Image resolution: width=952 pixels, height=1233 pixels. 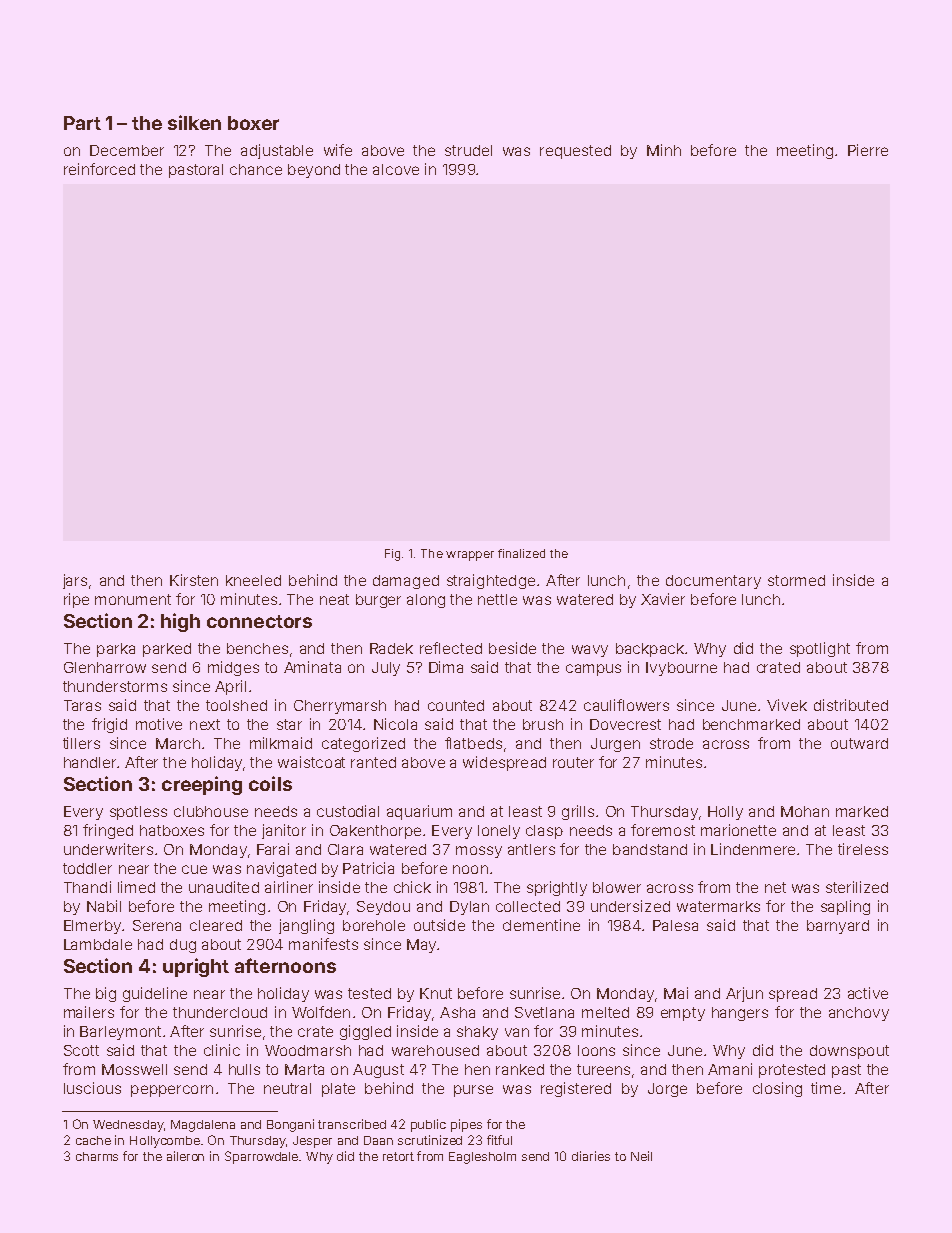 What do you see at coordinates (868, 150) in the document?
I see `Pierre` at bounding box center [868, 150].
